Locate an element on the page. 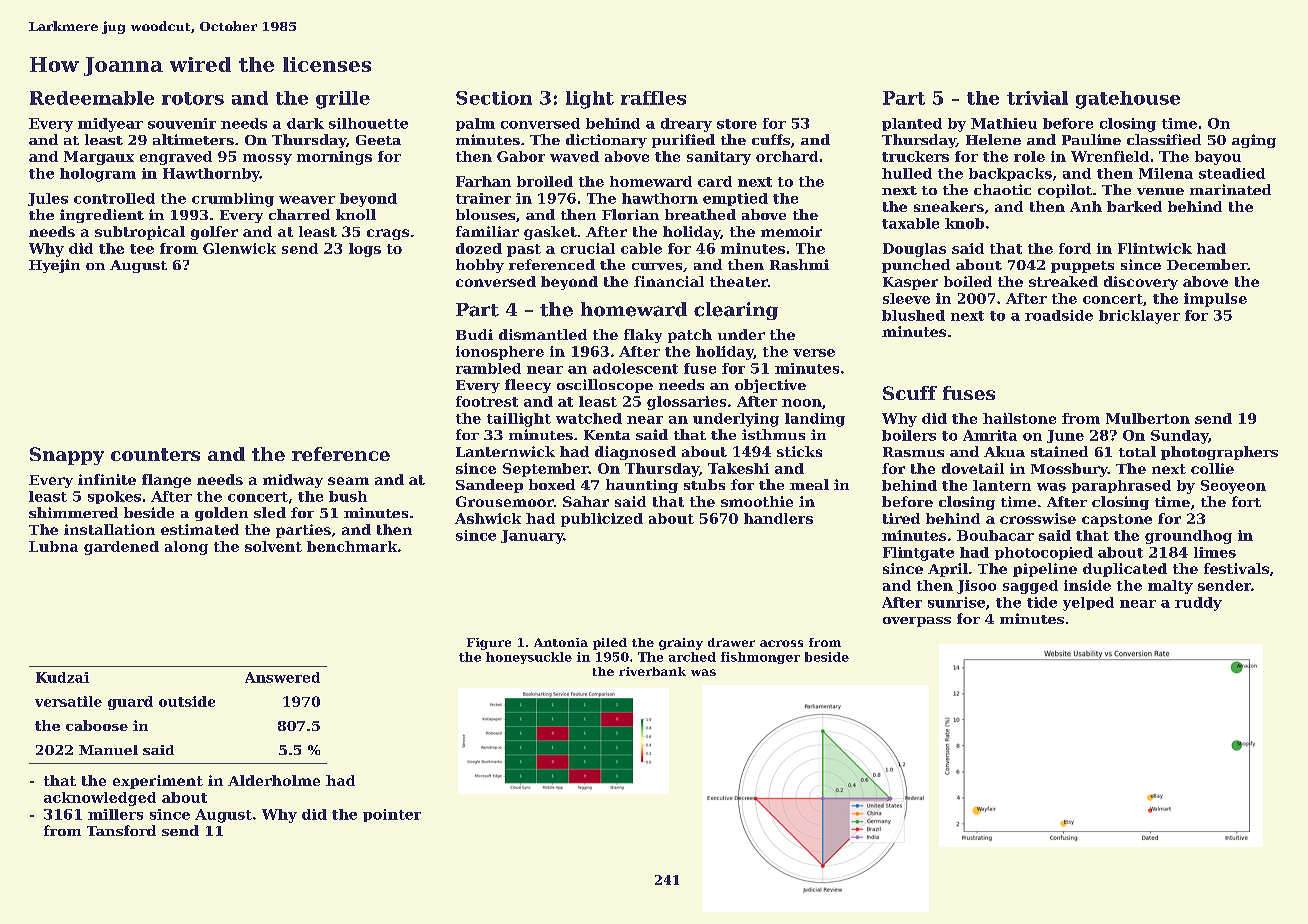  Hyejin is located at coordinates (54, 266).
